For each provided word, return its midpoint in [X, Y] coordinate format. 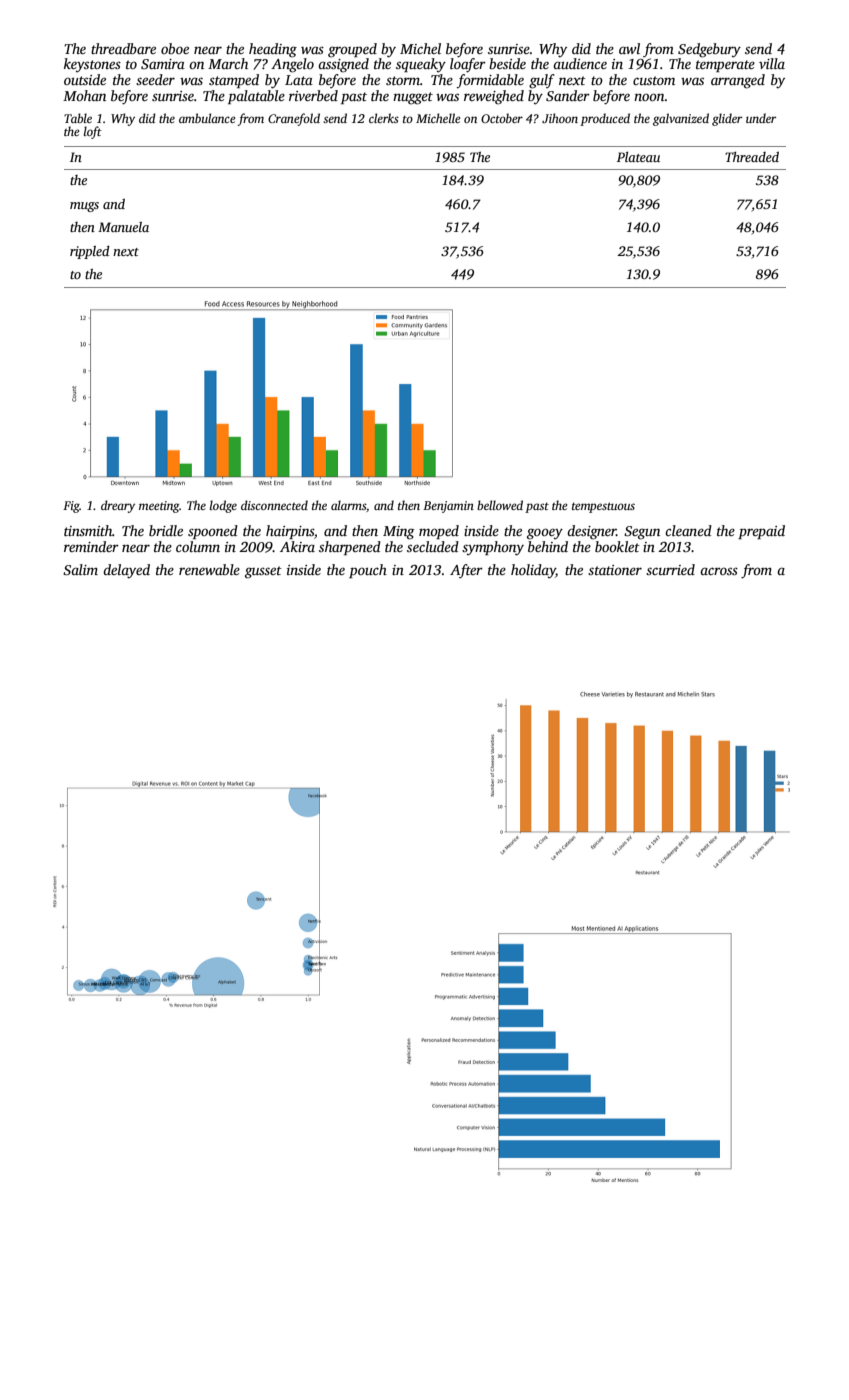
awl [629, 48]
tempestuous [603, 507]
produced [605, 119]
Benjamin [448, 507]
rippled [90, 252]
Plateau [638, 157]
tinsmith [88, 530]
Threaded [752, 157]
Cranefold [294, 119]
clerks [384, 118]
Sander [568, 95]
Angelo [292, 65]
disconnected [274, 505]
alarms [348, 505]
